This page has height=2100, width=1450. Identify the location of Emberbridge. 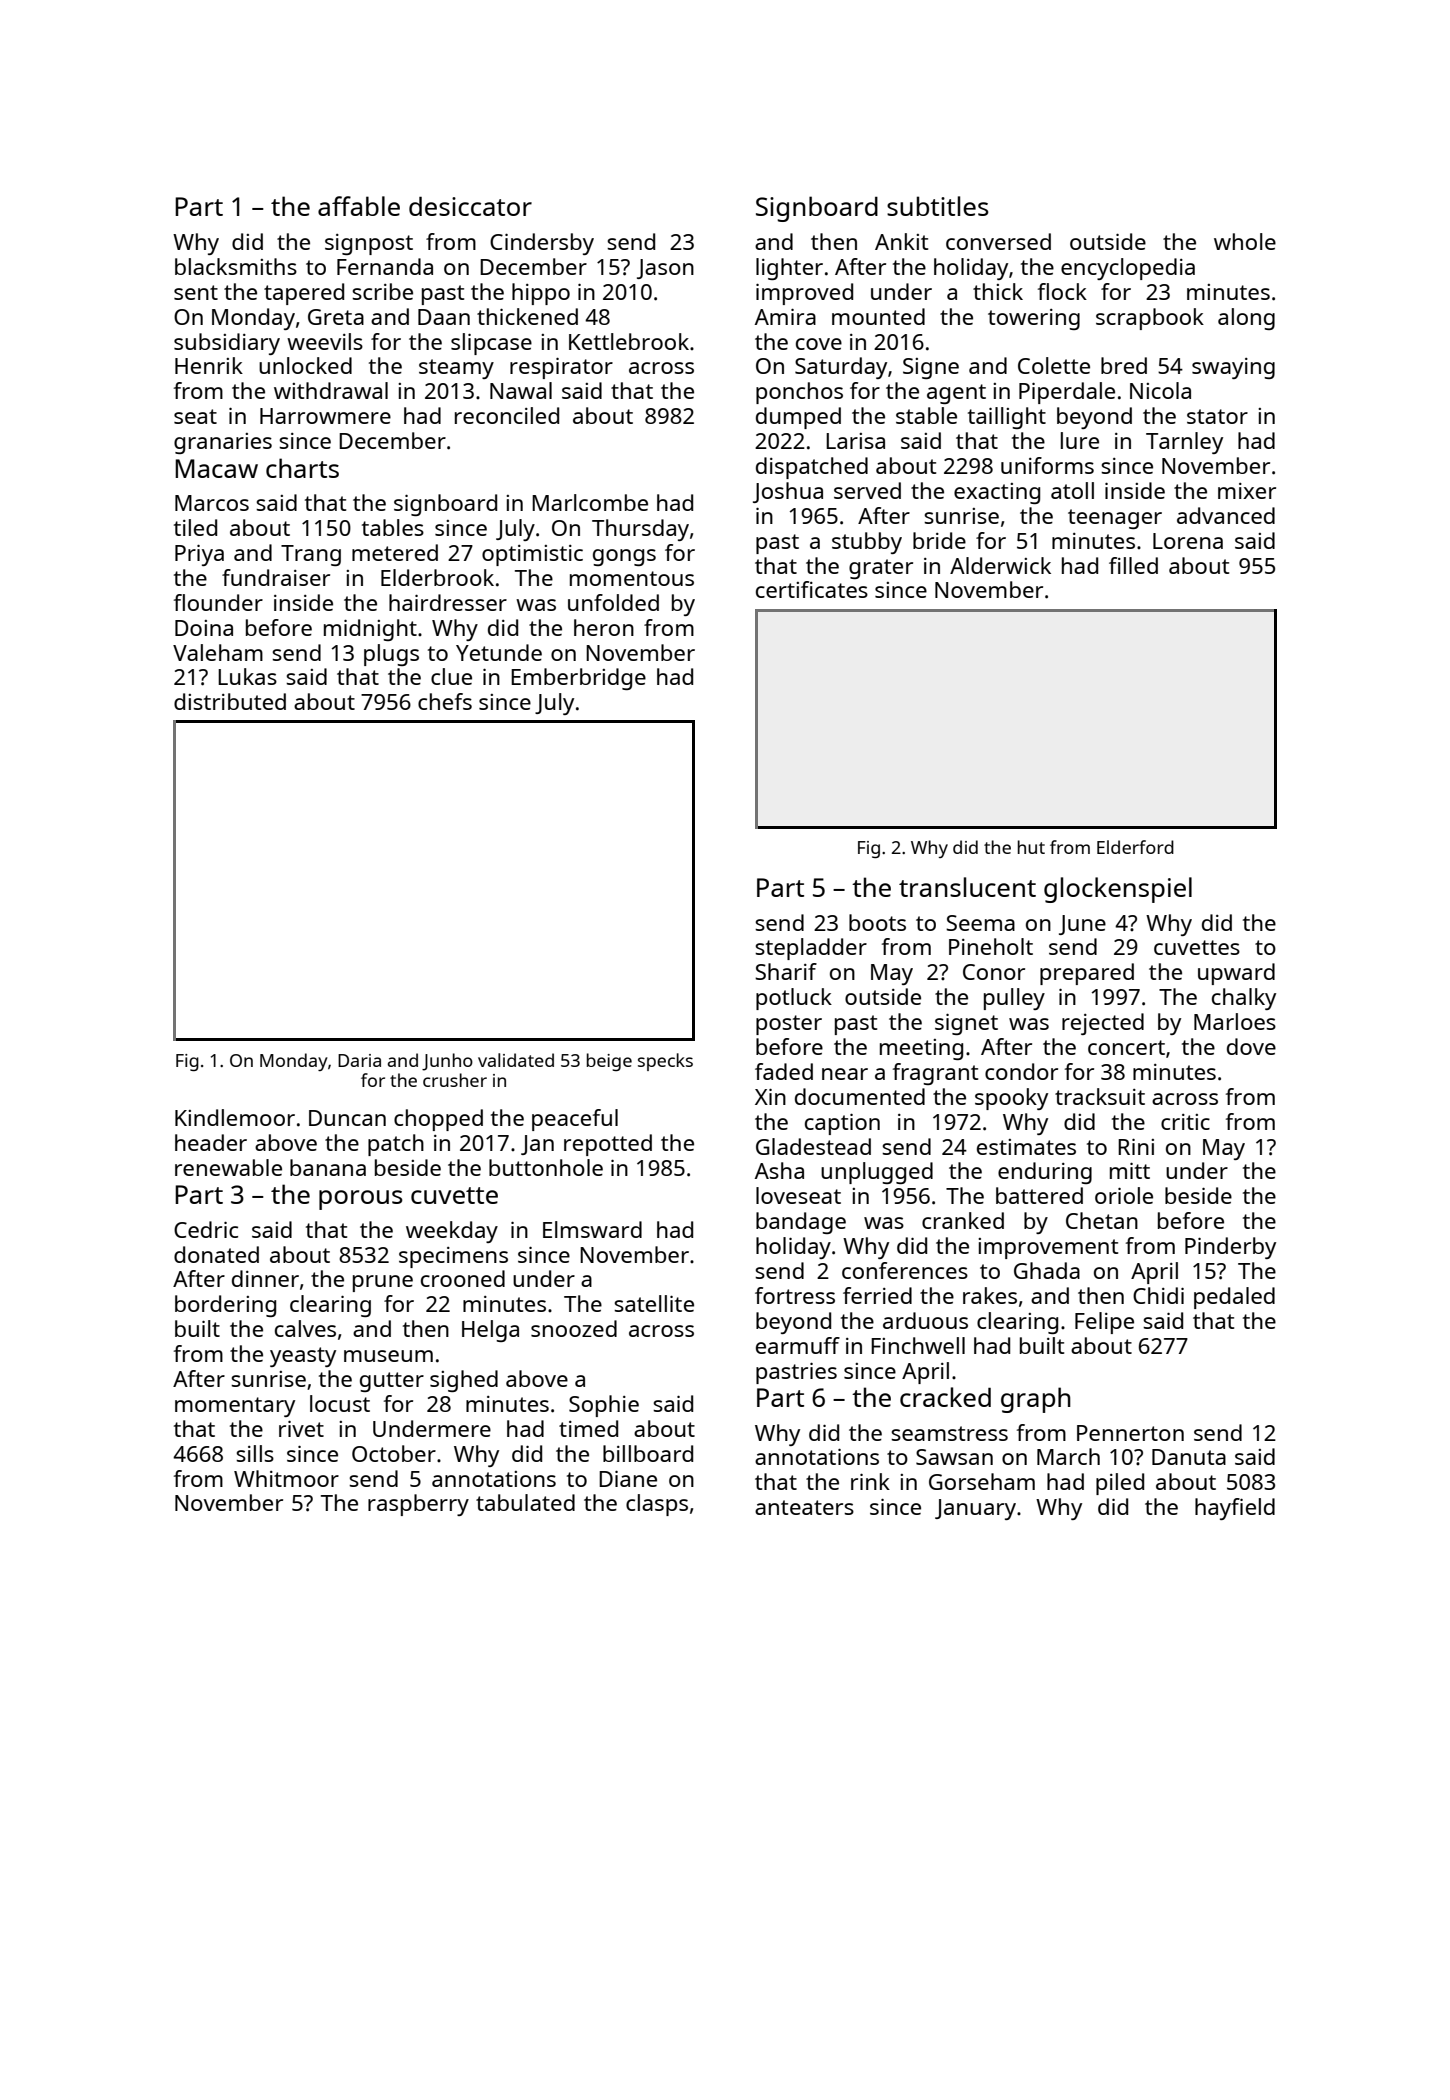
(578, 679).
